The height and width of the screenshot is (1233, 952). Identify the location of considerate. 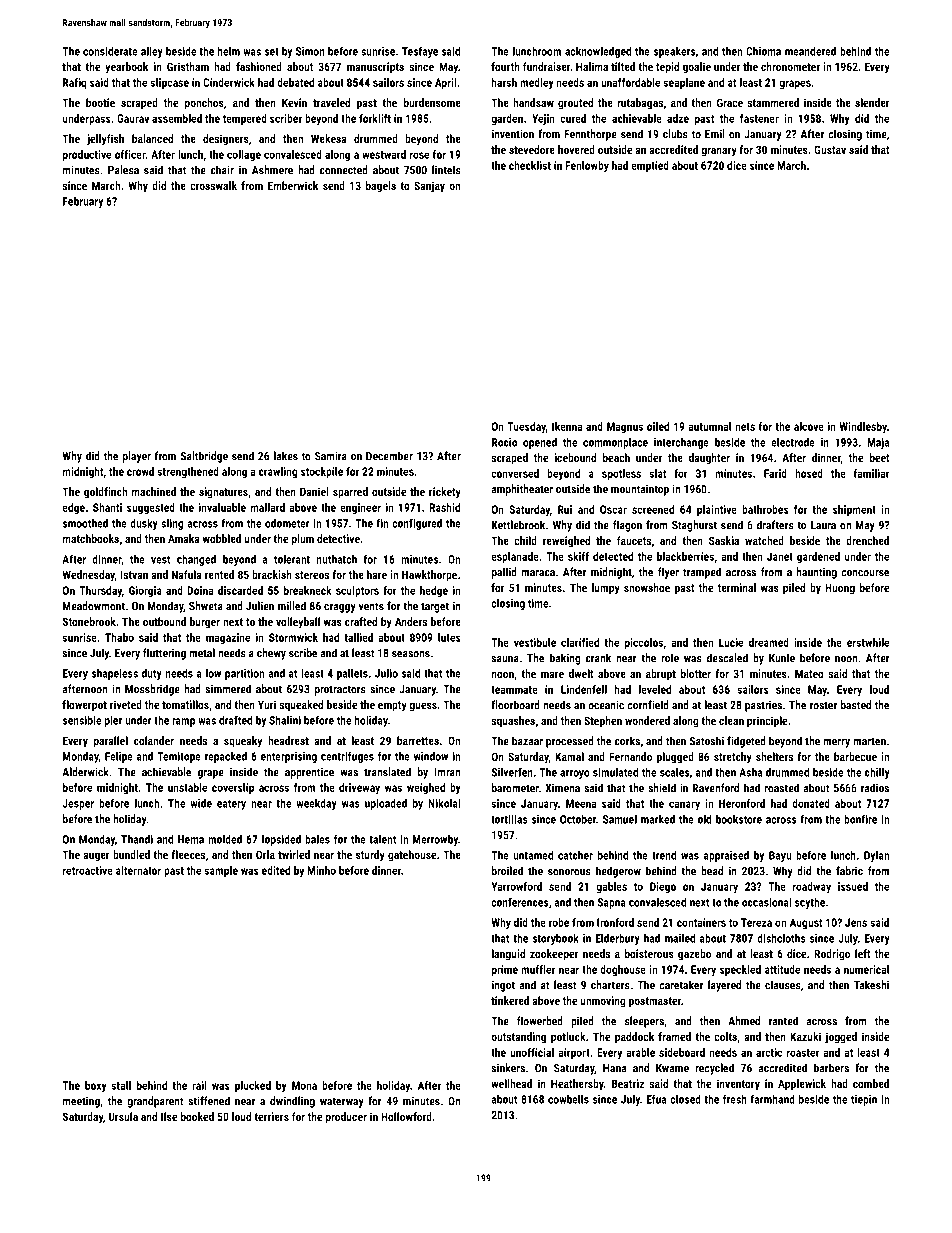
(110, 51).
